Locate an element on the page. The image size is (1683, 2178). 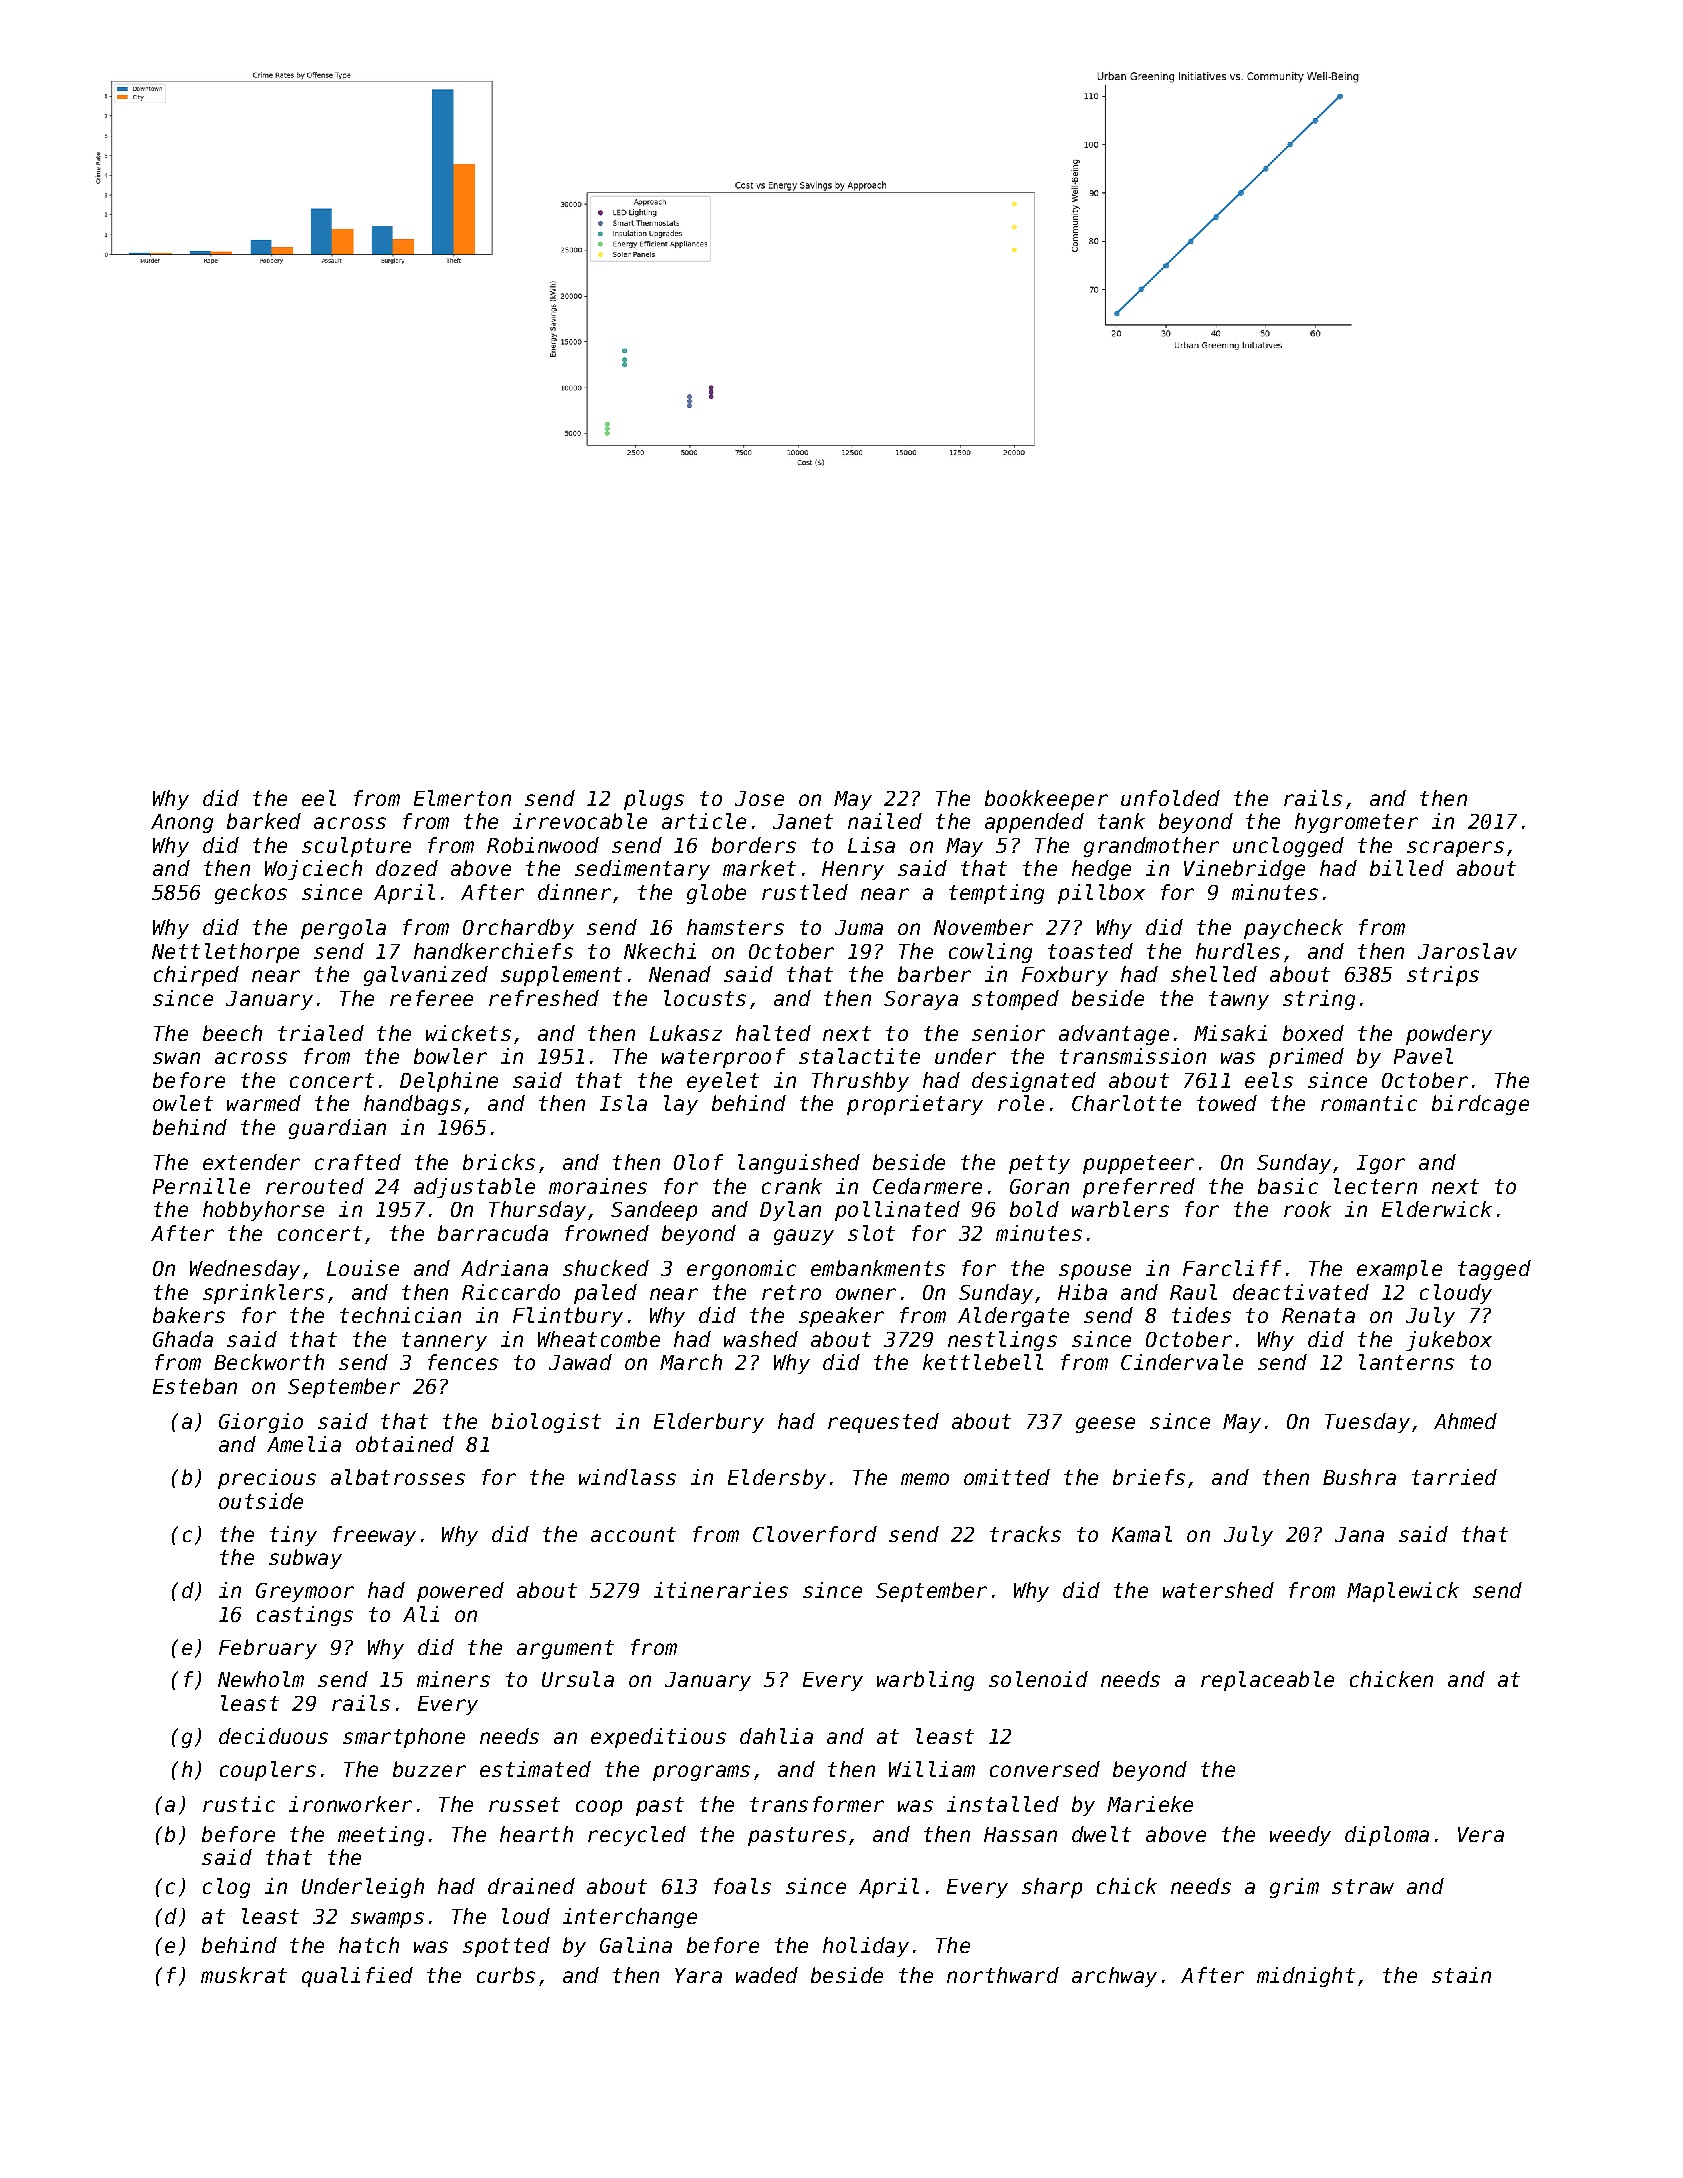
muskrat is located at coordinates (244, 1975).
